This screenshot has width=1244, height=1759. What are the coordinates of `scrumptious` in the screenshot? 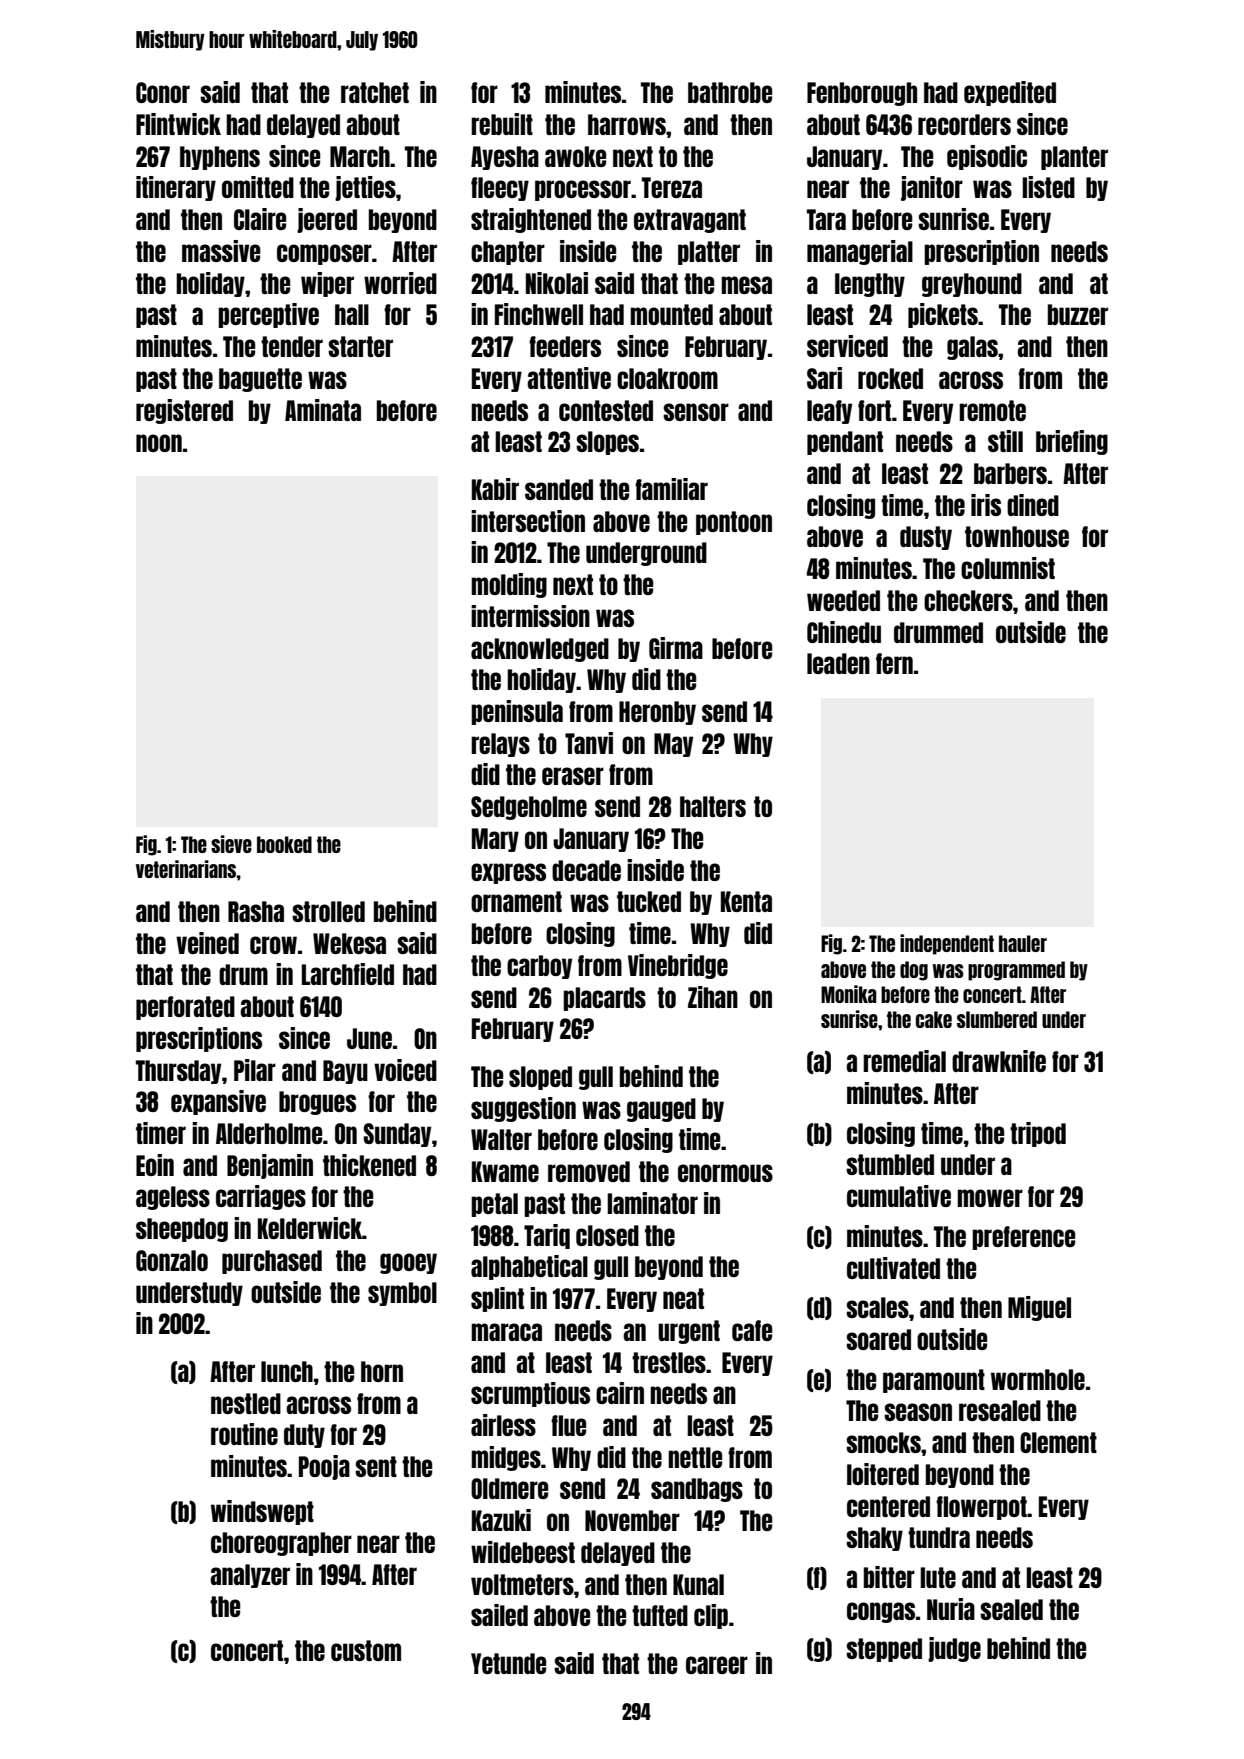 It's located at (530, 1394).
